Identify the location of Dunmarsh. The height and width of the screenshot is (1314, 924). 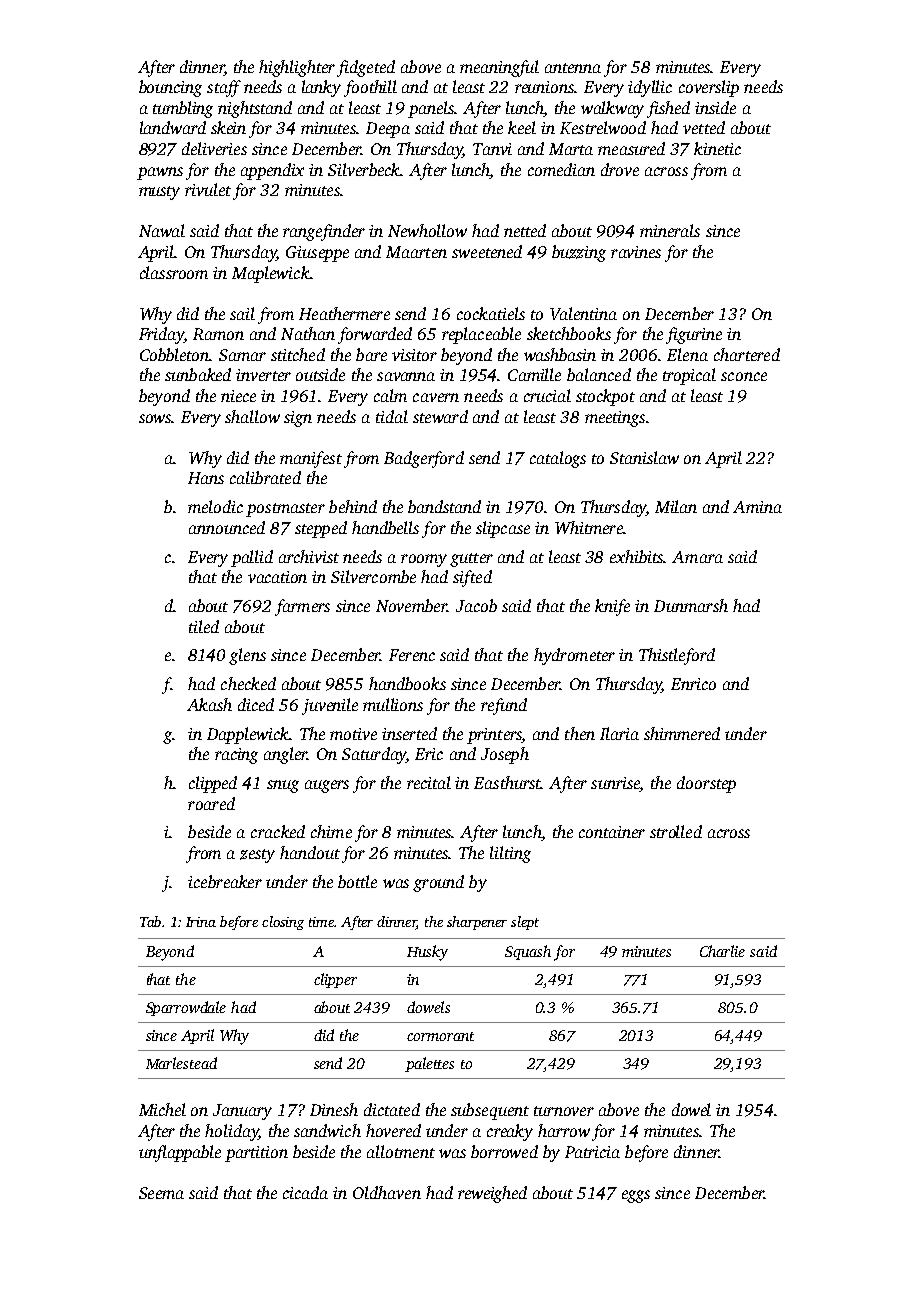
(691, 605).
